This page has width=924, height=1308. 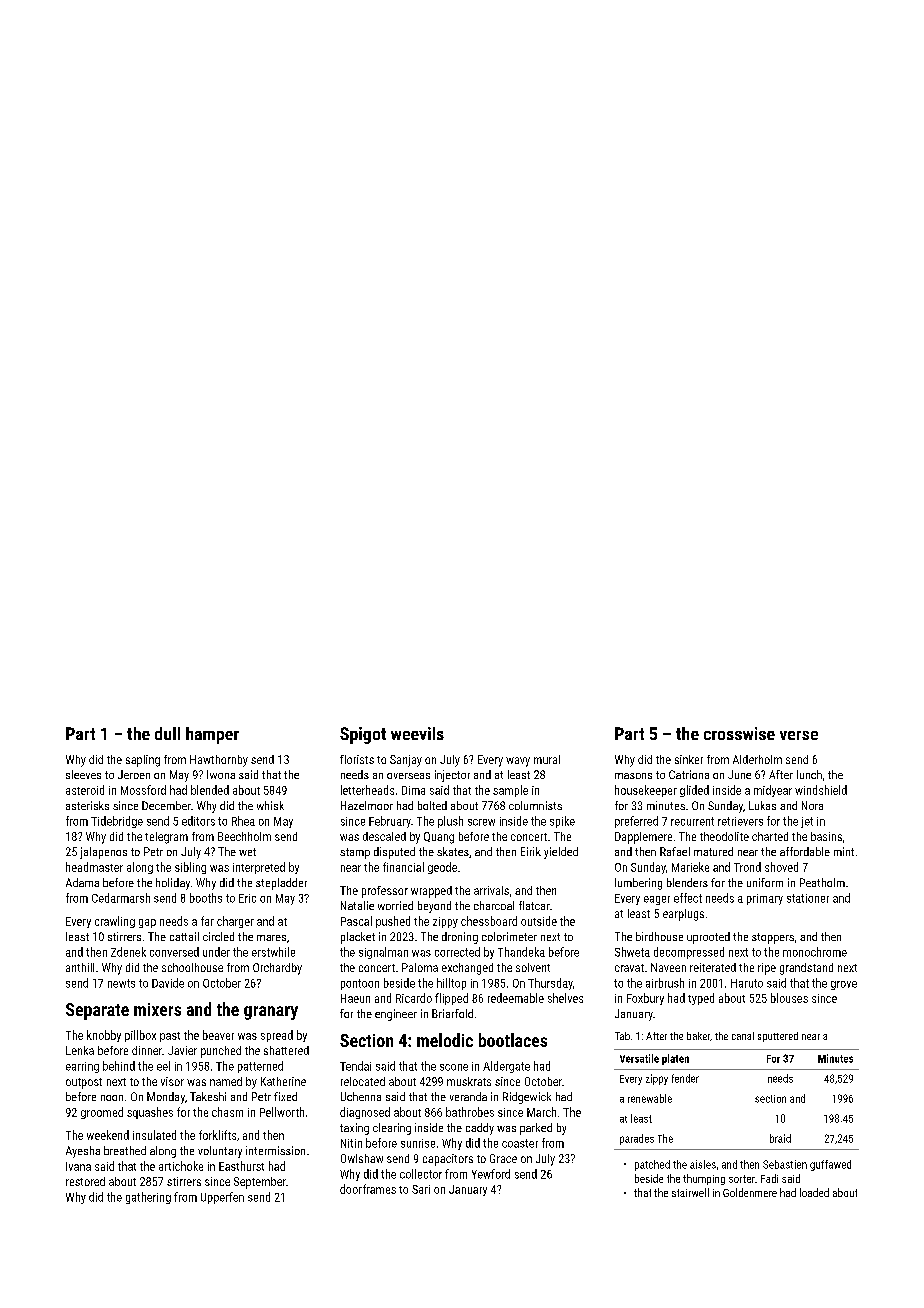 I want to click on Haeun, so click(x=355, y=998).
